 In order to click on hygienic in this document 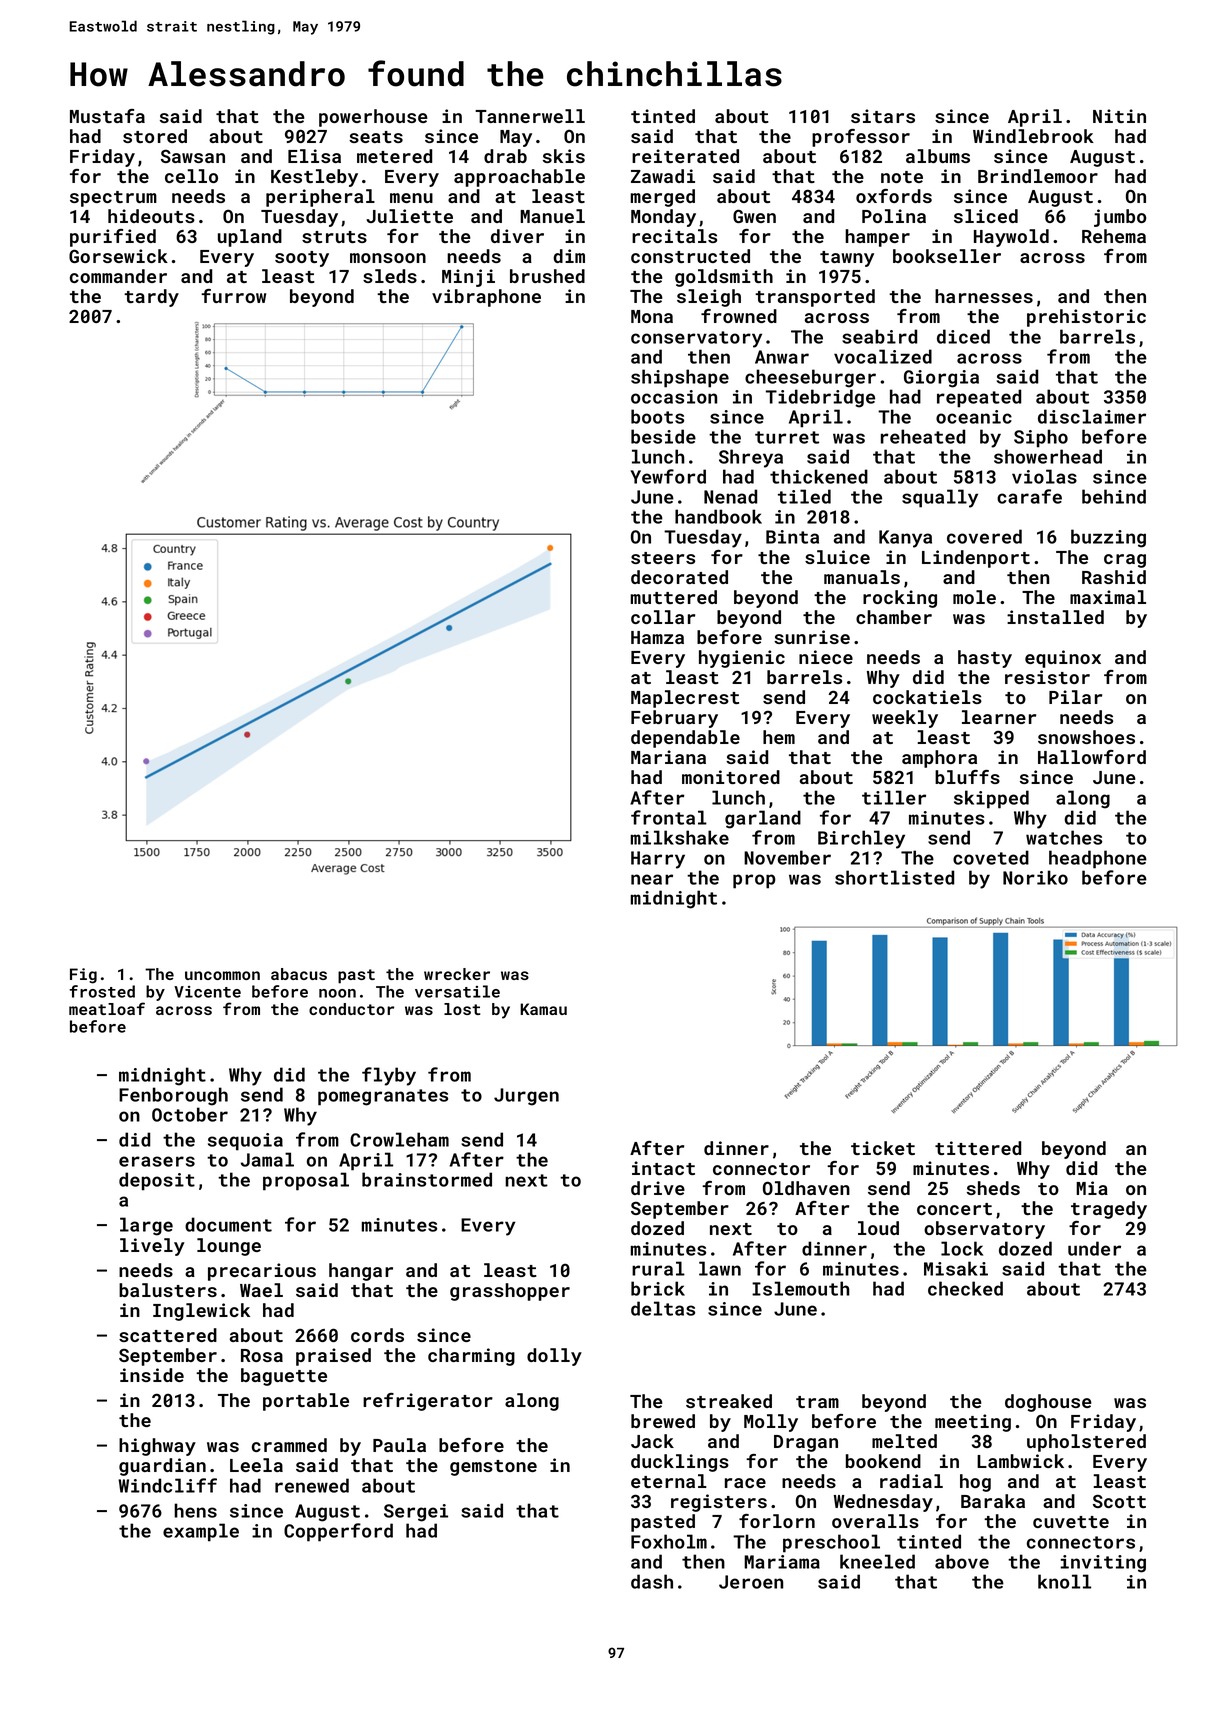, I will do `click(742, 659)`.
